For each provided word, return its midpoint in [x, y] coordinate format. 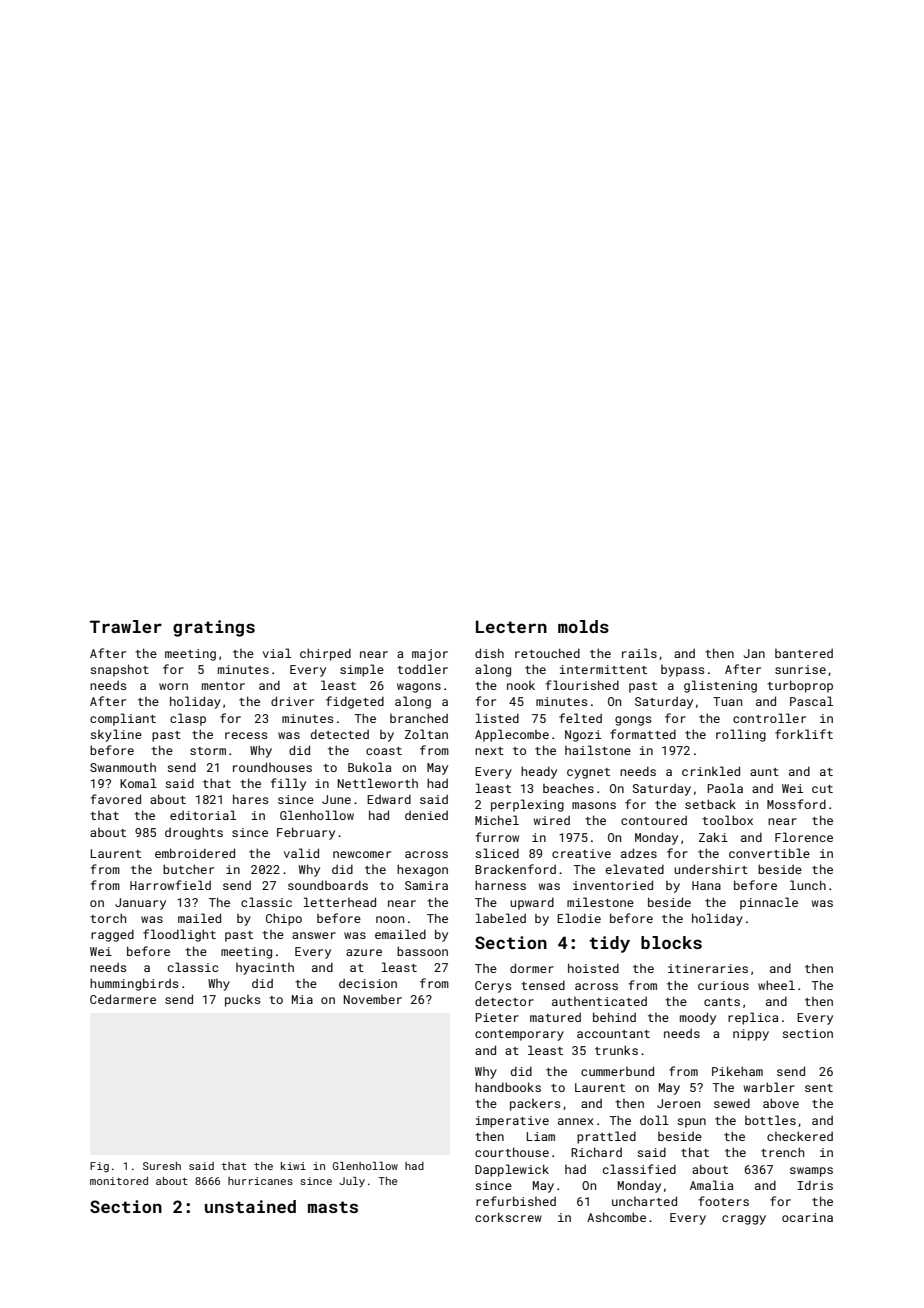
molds [583, 626]
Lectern [511, 626]
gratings [214, 628]
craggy [744, 1220]
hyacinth [265, 969]
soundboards [328, 885]
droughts [194, 833]
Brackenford [515, 869]
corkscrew [508, 1217]
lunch [808, 885]
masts [333, 1207]
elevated [634, 869]
